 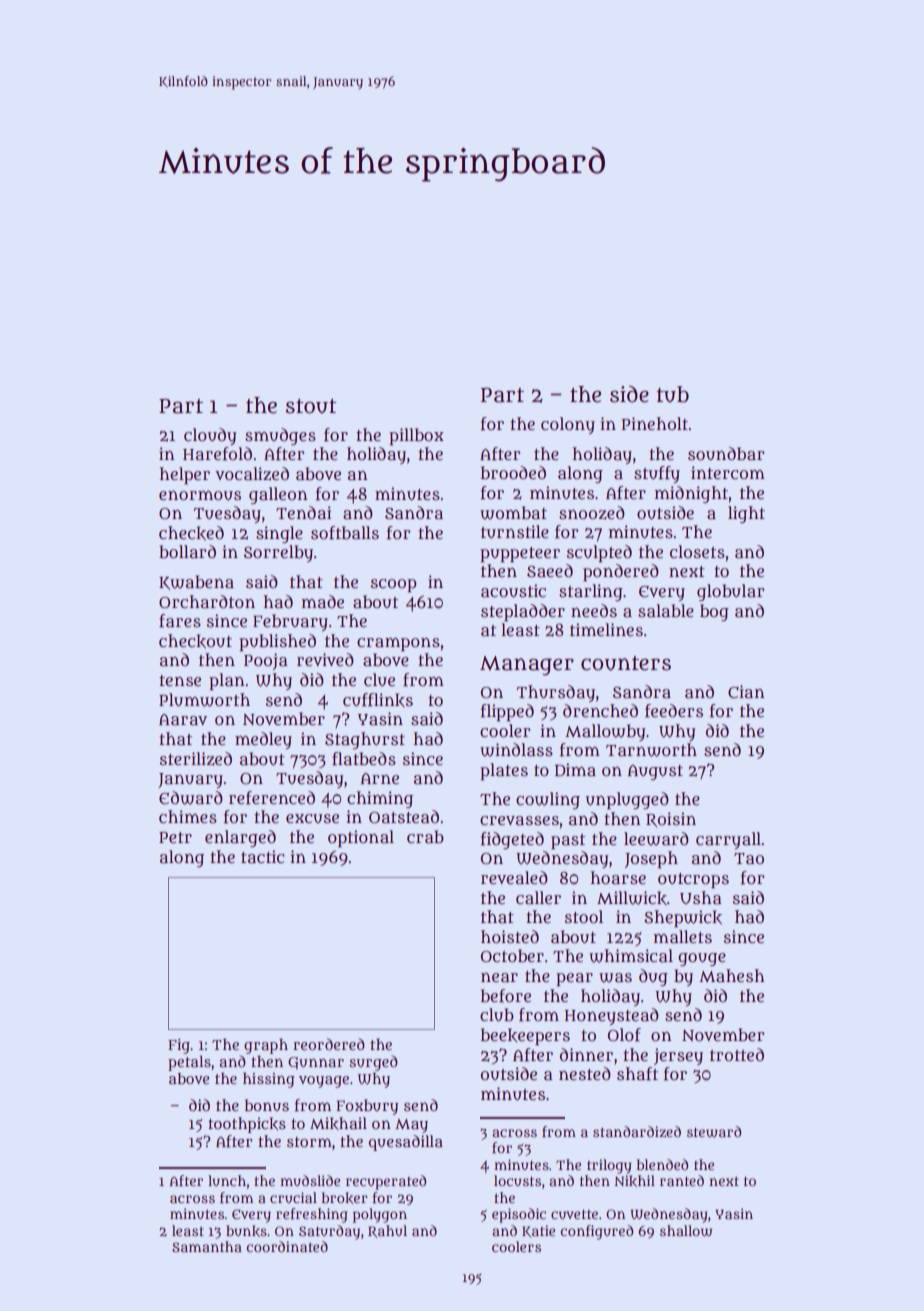 I want to click on pillbox, so click(x=416, y=436).
